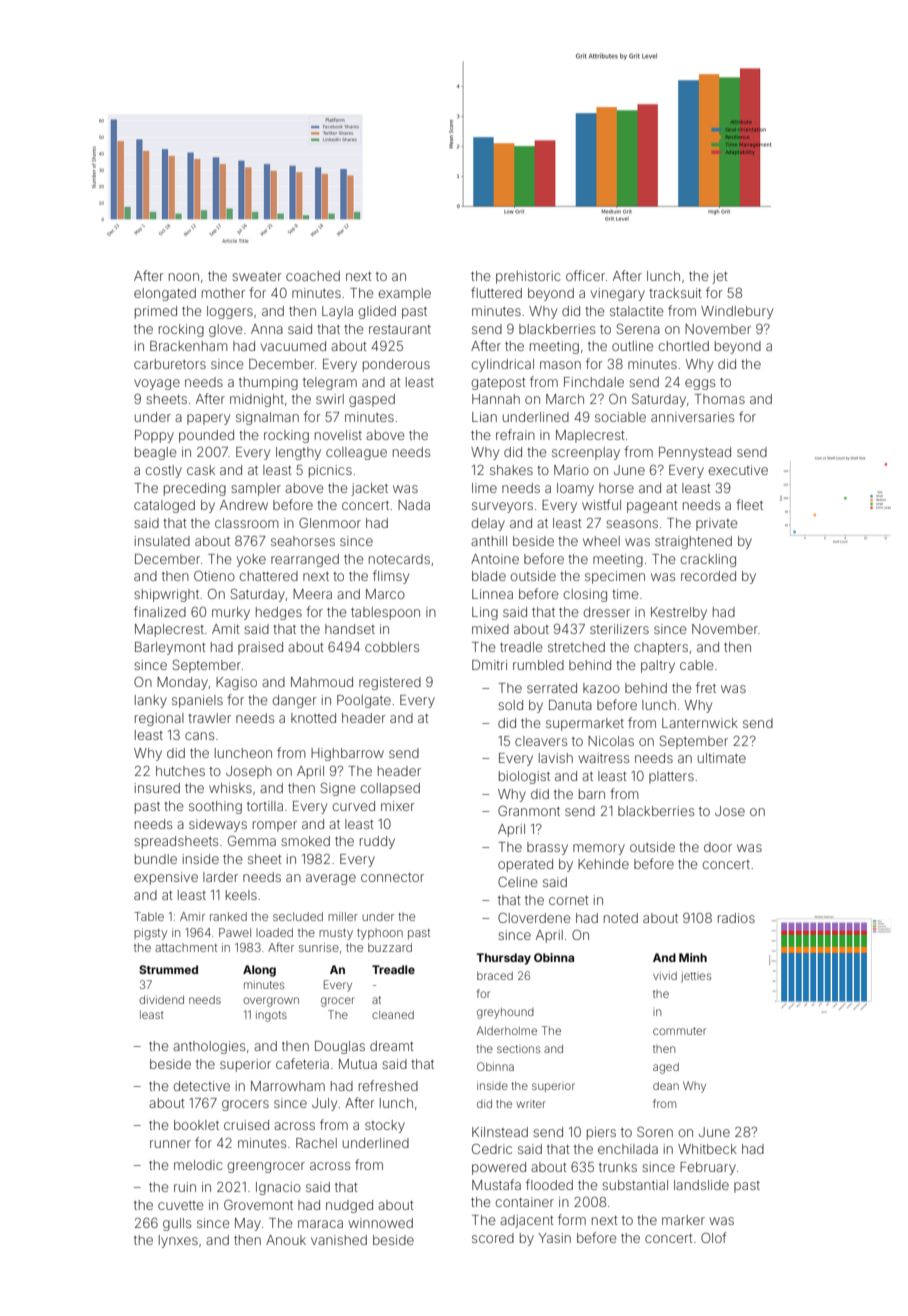 The image size is (908, 1316). Describe the element at coordinates (380, 934) in the page. I see `typhoon` at that location.
